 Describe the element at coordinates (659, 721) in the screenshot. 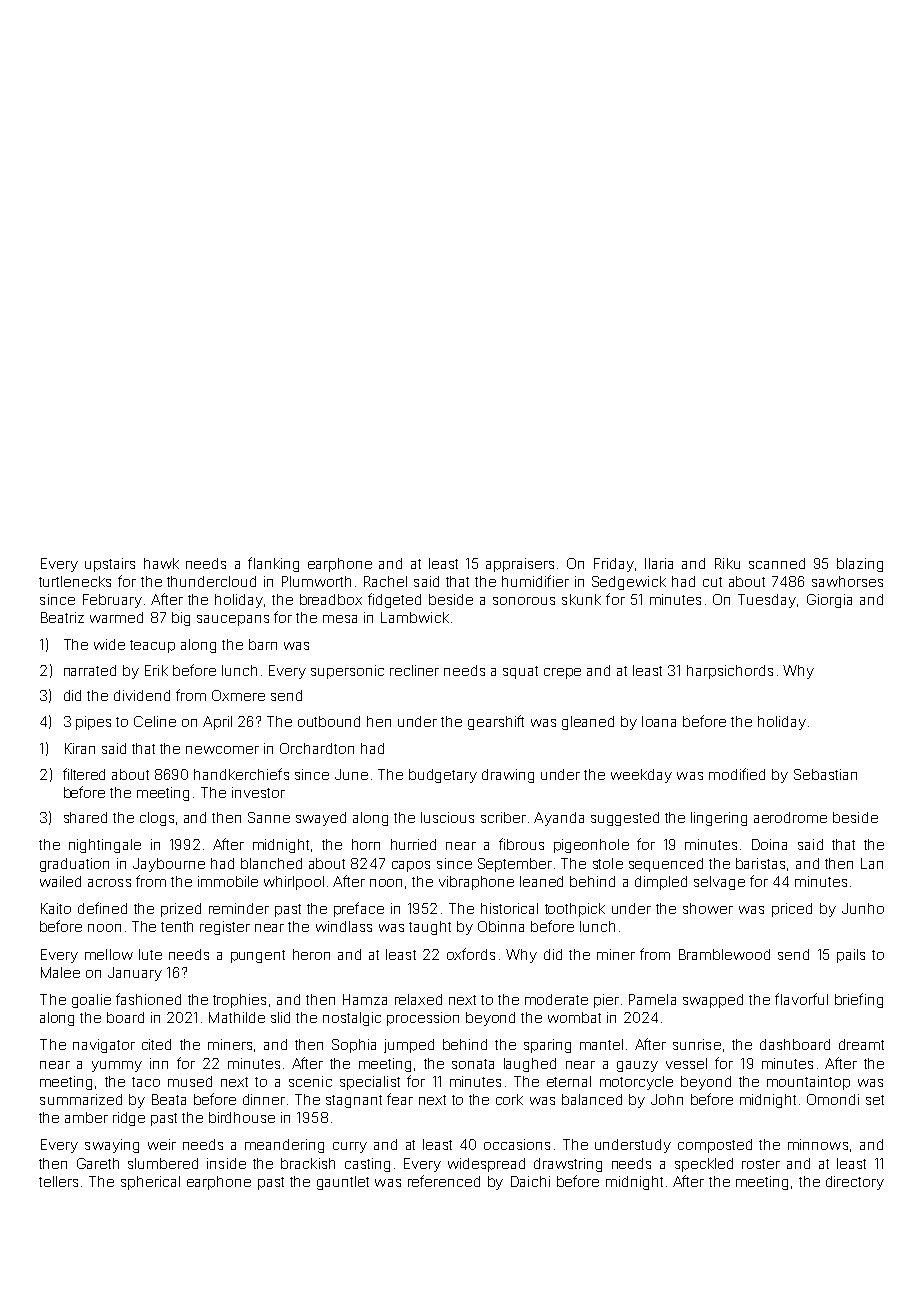

I see `Ioana` at that location.
